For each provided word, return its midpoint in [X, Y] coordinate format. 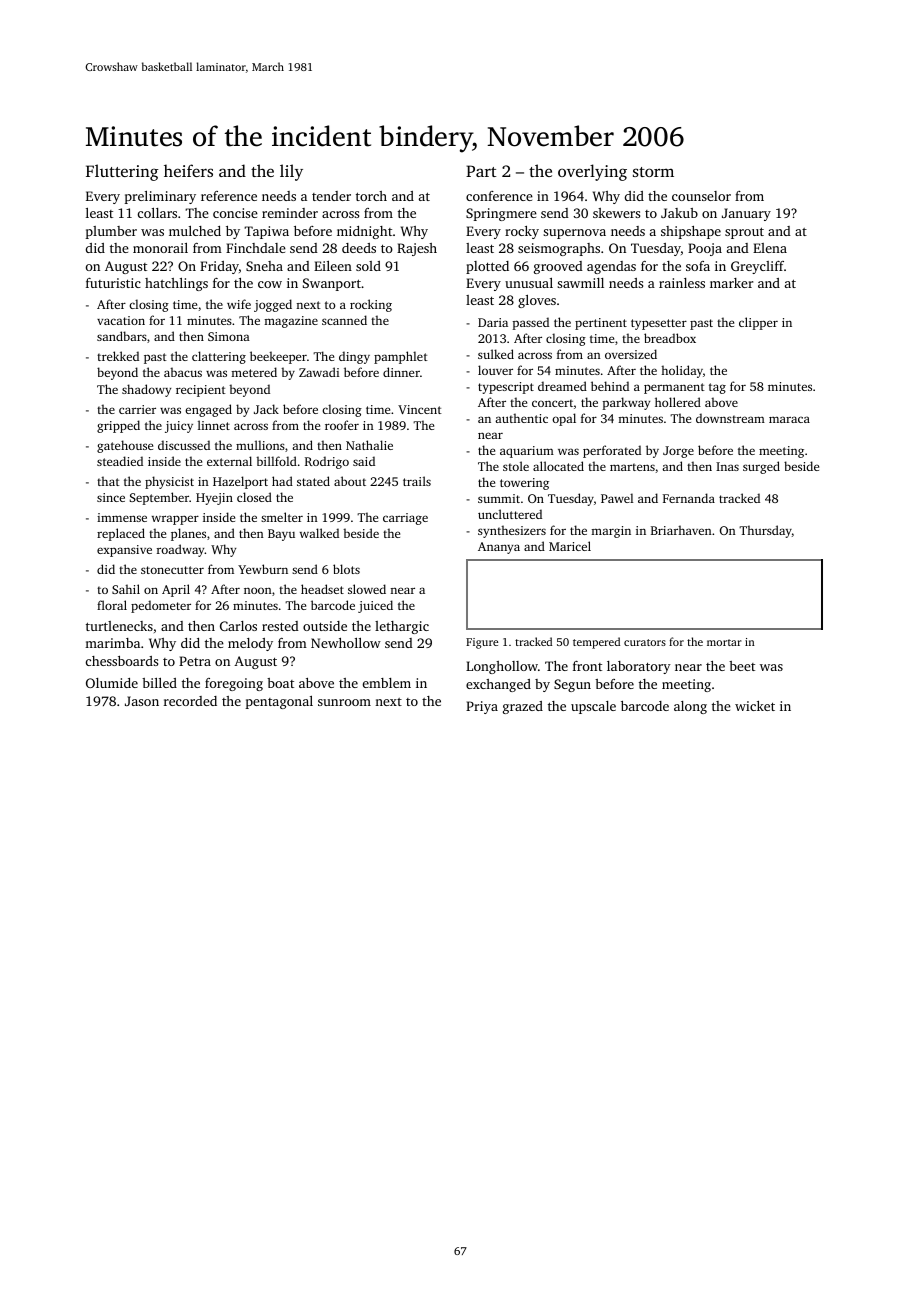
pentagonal [279, 702]
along [690, 707]
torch [371, 196]
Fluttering [122, 172]
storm [653, 172]
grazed [523, 707]
